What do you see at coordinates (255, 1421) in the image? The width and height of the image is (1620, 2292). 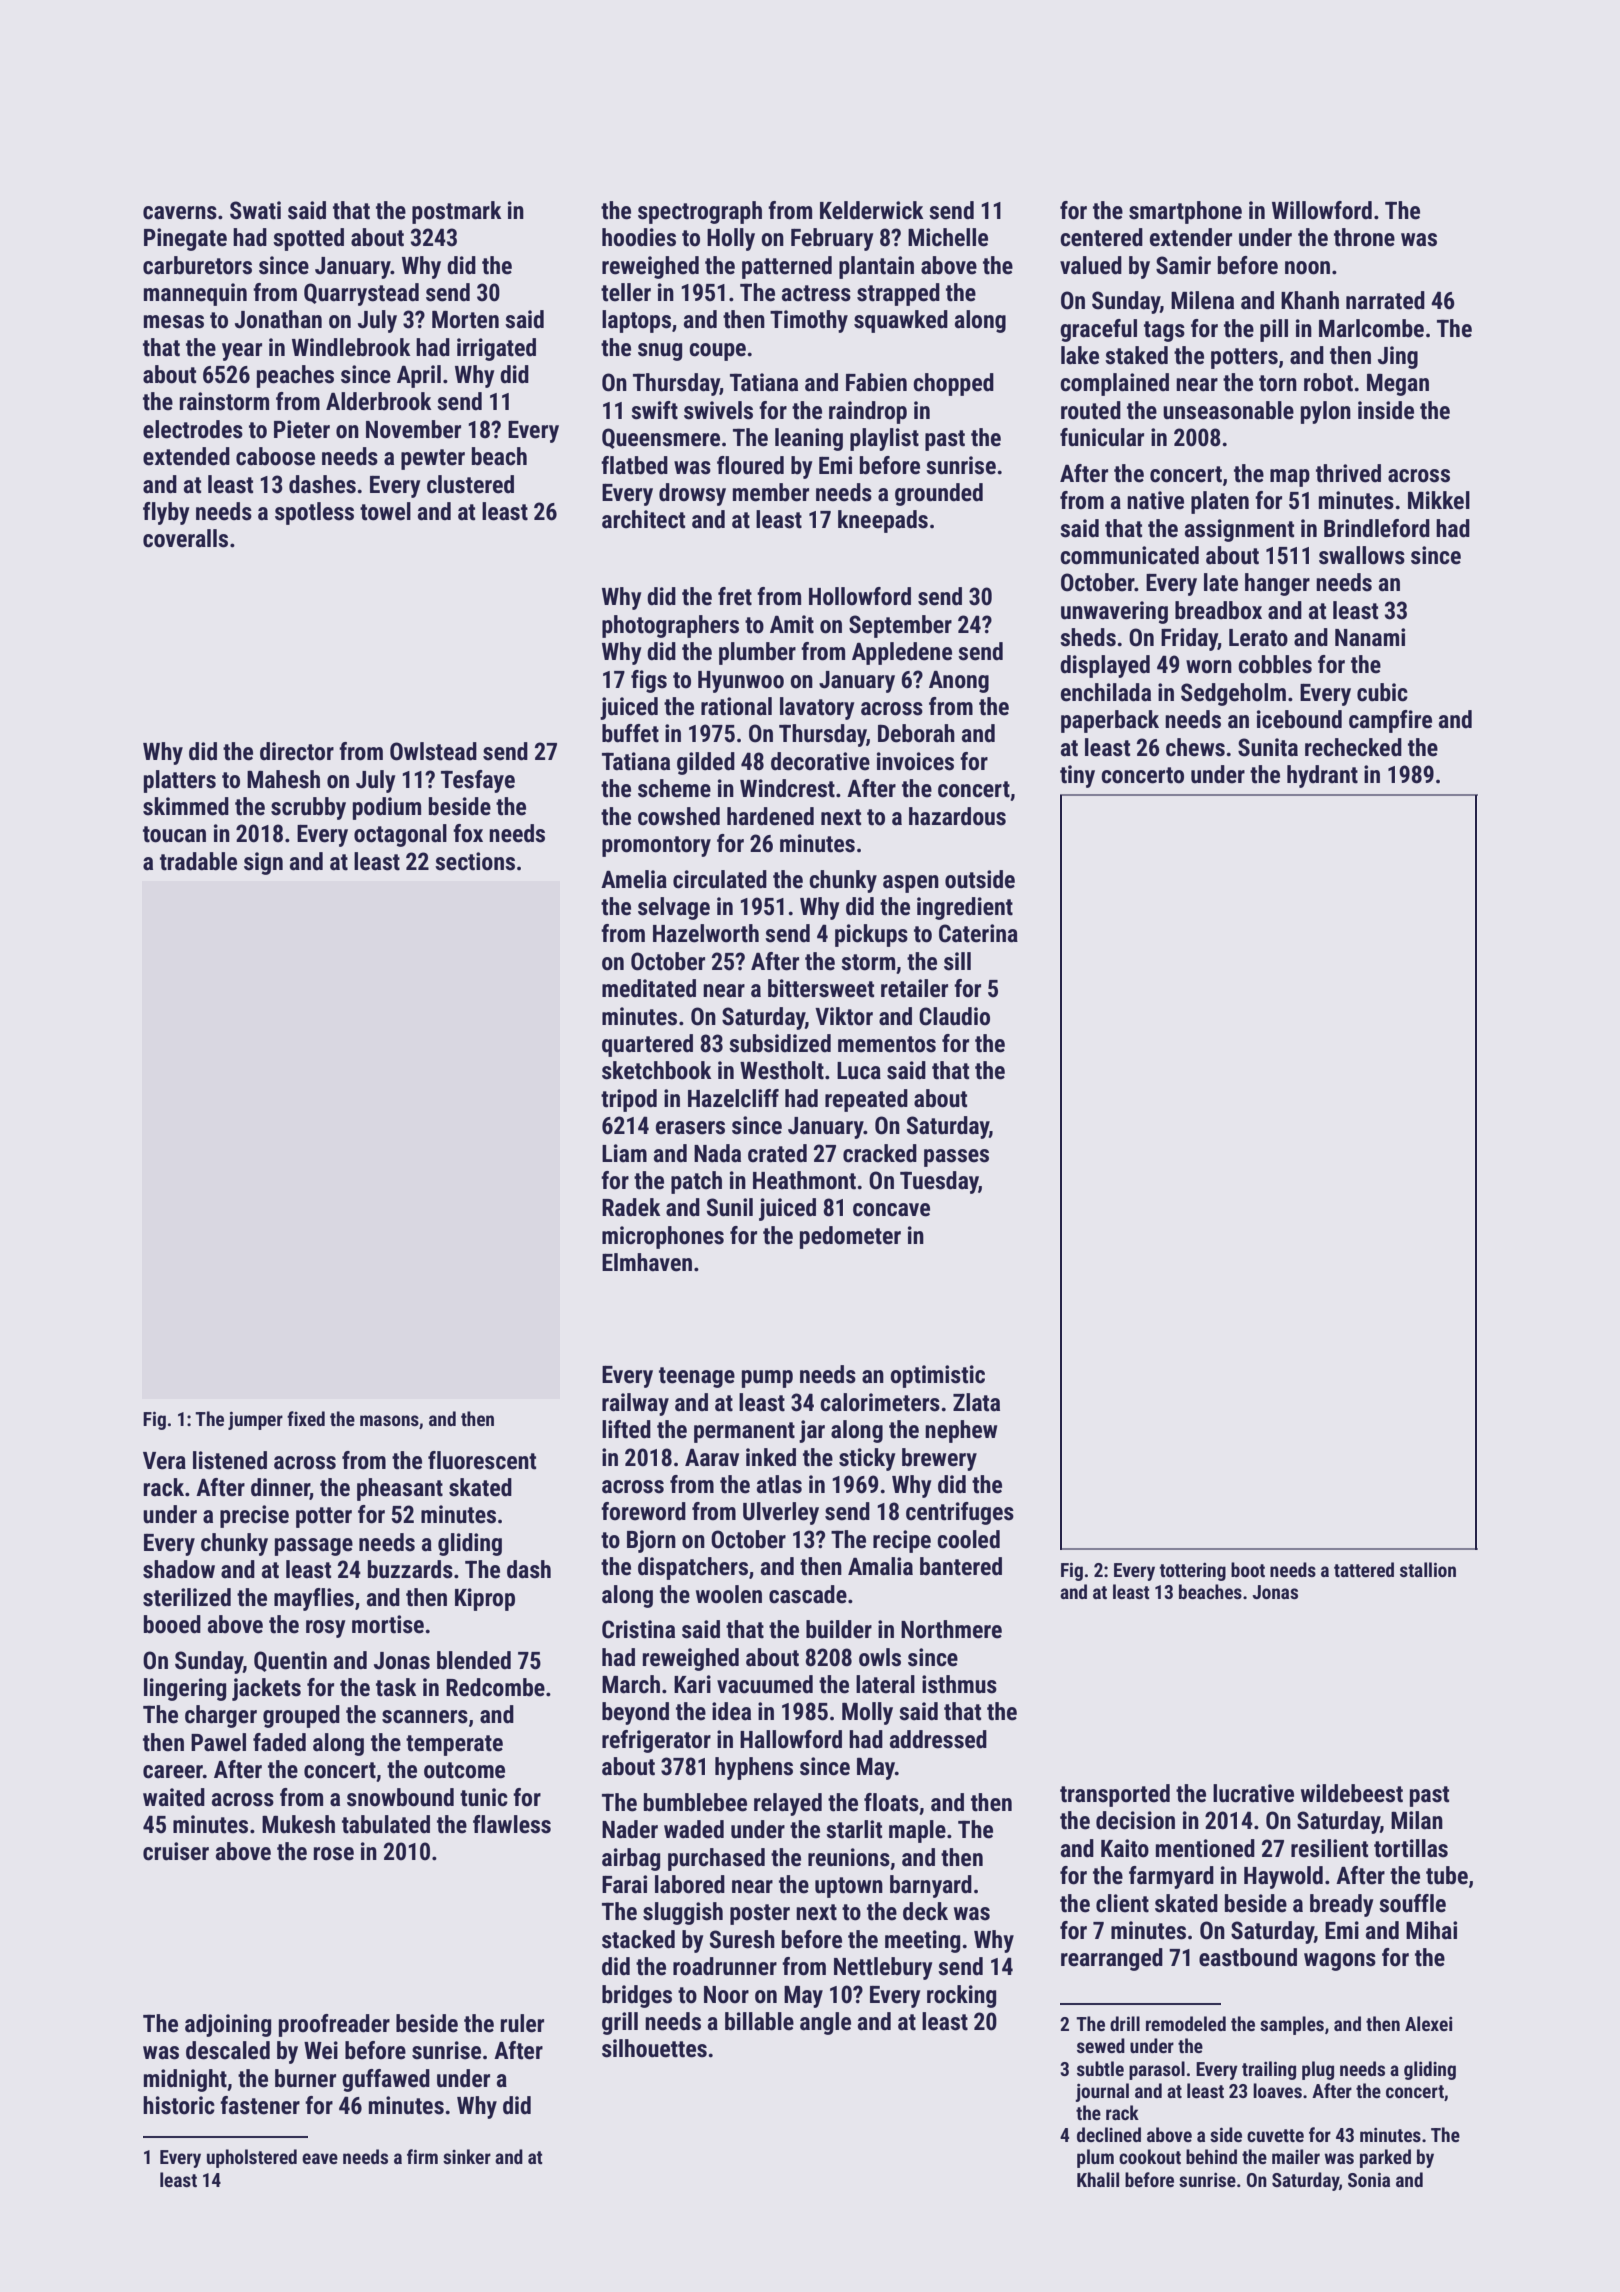 I see `jumper` at bounding box center [255, 1421].
